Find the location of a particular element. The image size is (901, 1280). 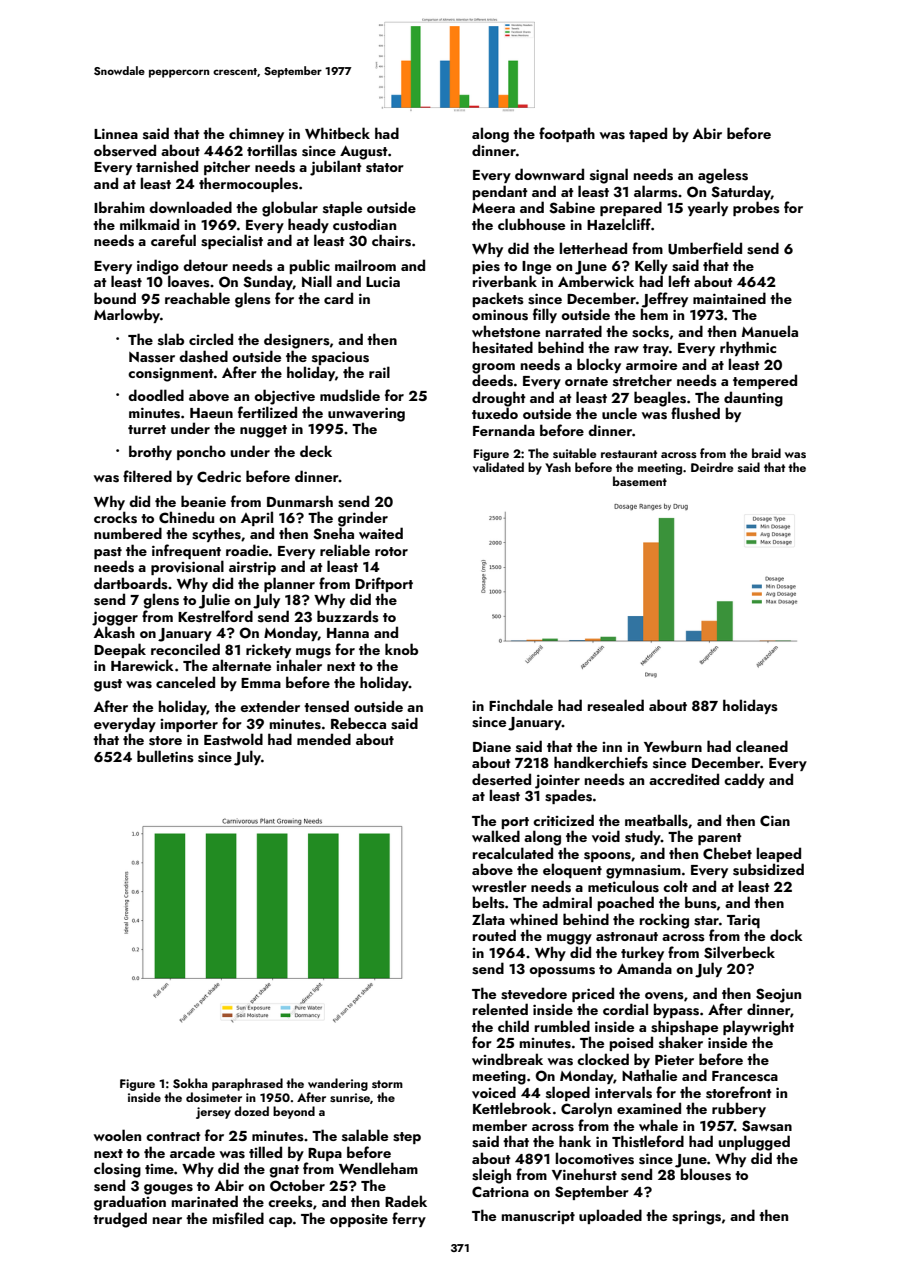

opposite is located at coordinates (359, 1220).
